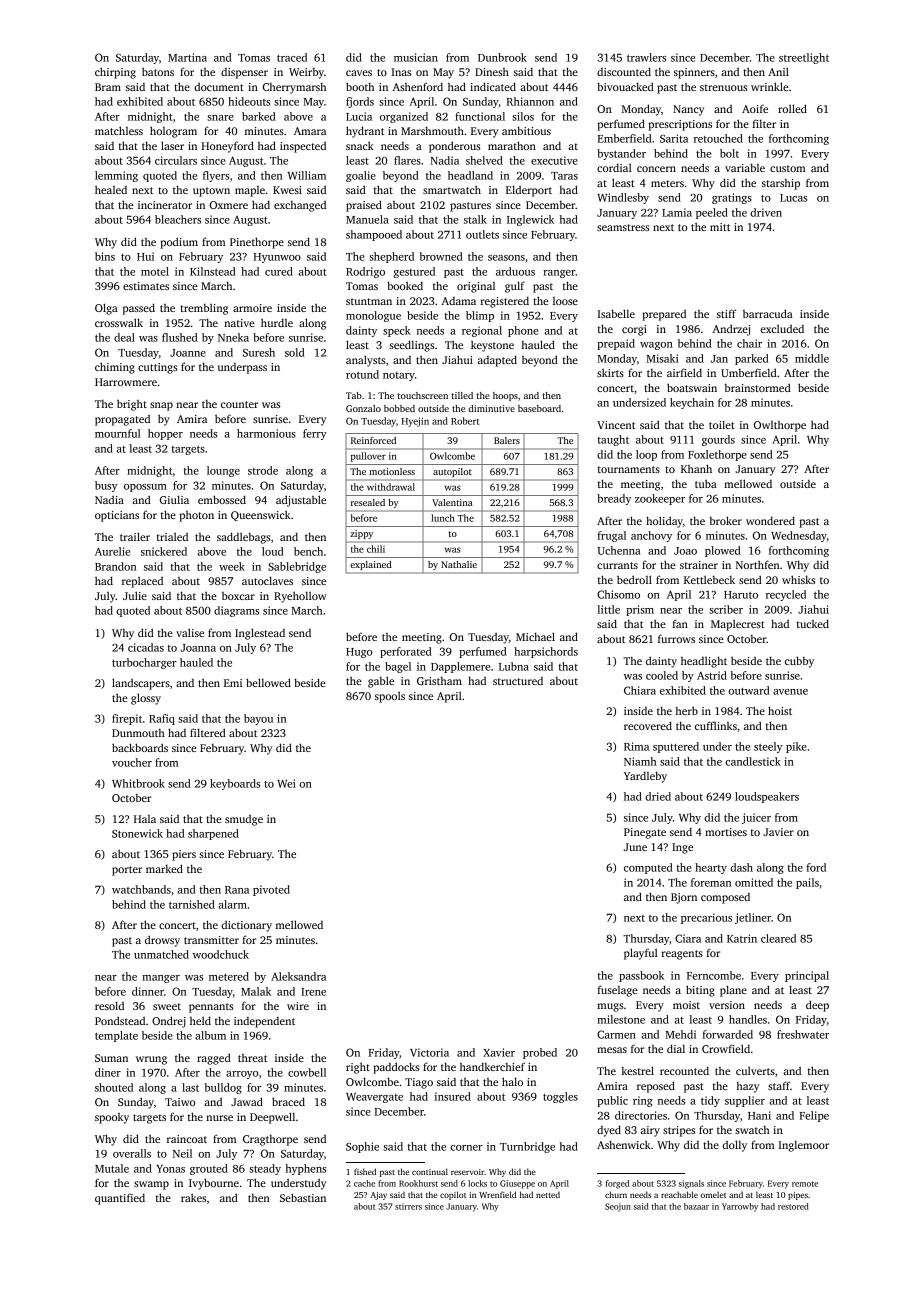  I want to click on dried, so click(658, 796).
